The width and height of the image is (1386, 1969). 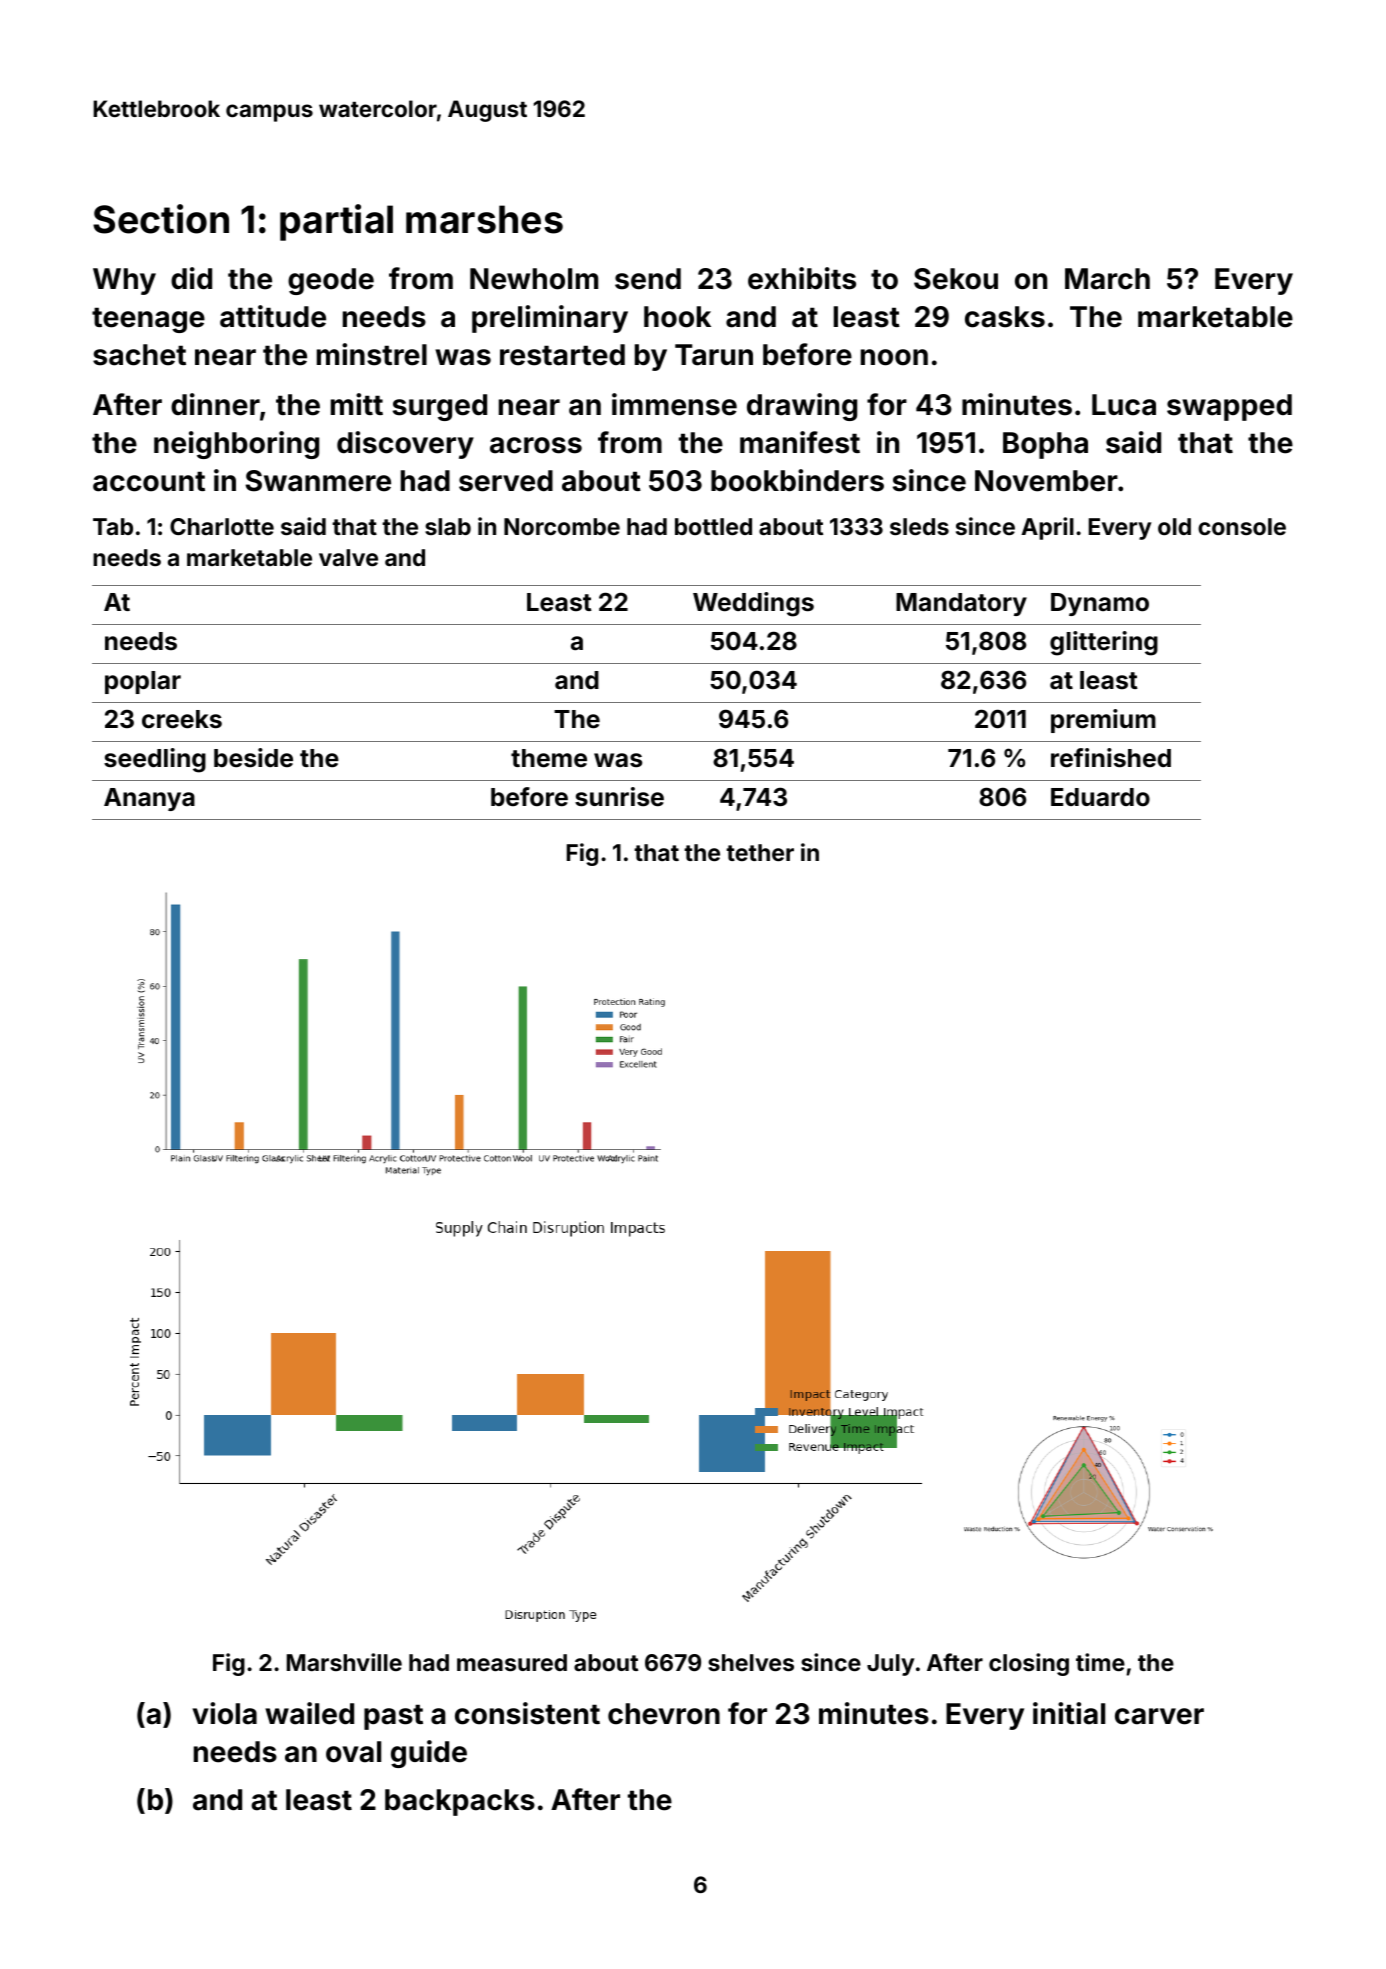 What do you see at coordinates (149, 799) in the image?
I see `Ananya` at bounding box center [149, 799].
